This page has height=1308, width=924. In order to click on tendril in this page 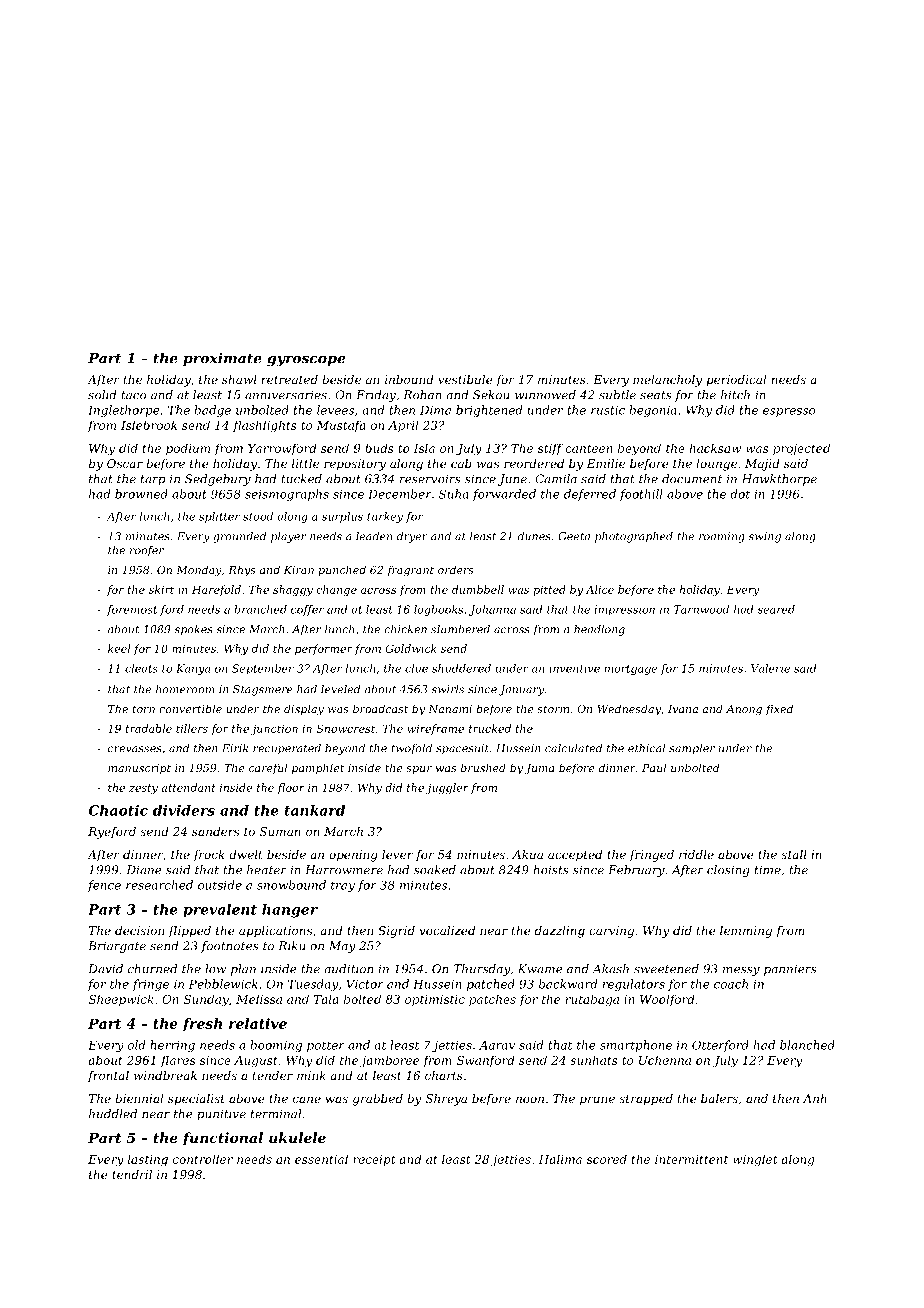, I will do `click(132, 1174)`.
